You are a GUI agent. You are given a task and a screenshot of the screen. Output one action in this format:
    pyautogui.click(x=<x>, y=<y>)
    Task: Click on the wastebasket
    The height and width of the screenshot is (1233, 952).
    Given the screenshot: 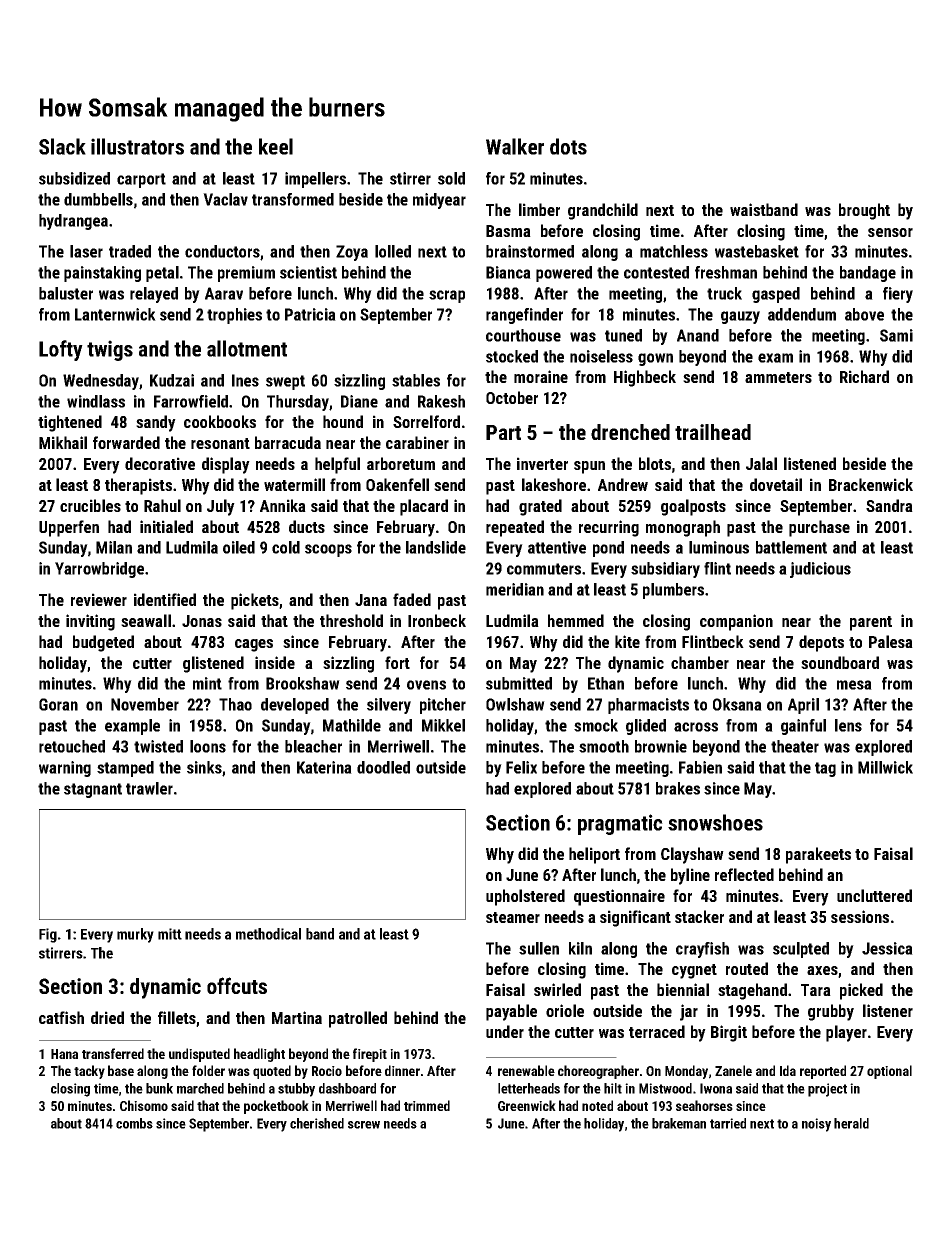 What is the action you would take?
    pyautogui.click(x=757, y=251)
